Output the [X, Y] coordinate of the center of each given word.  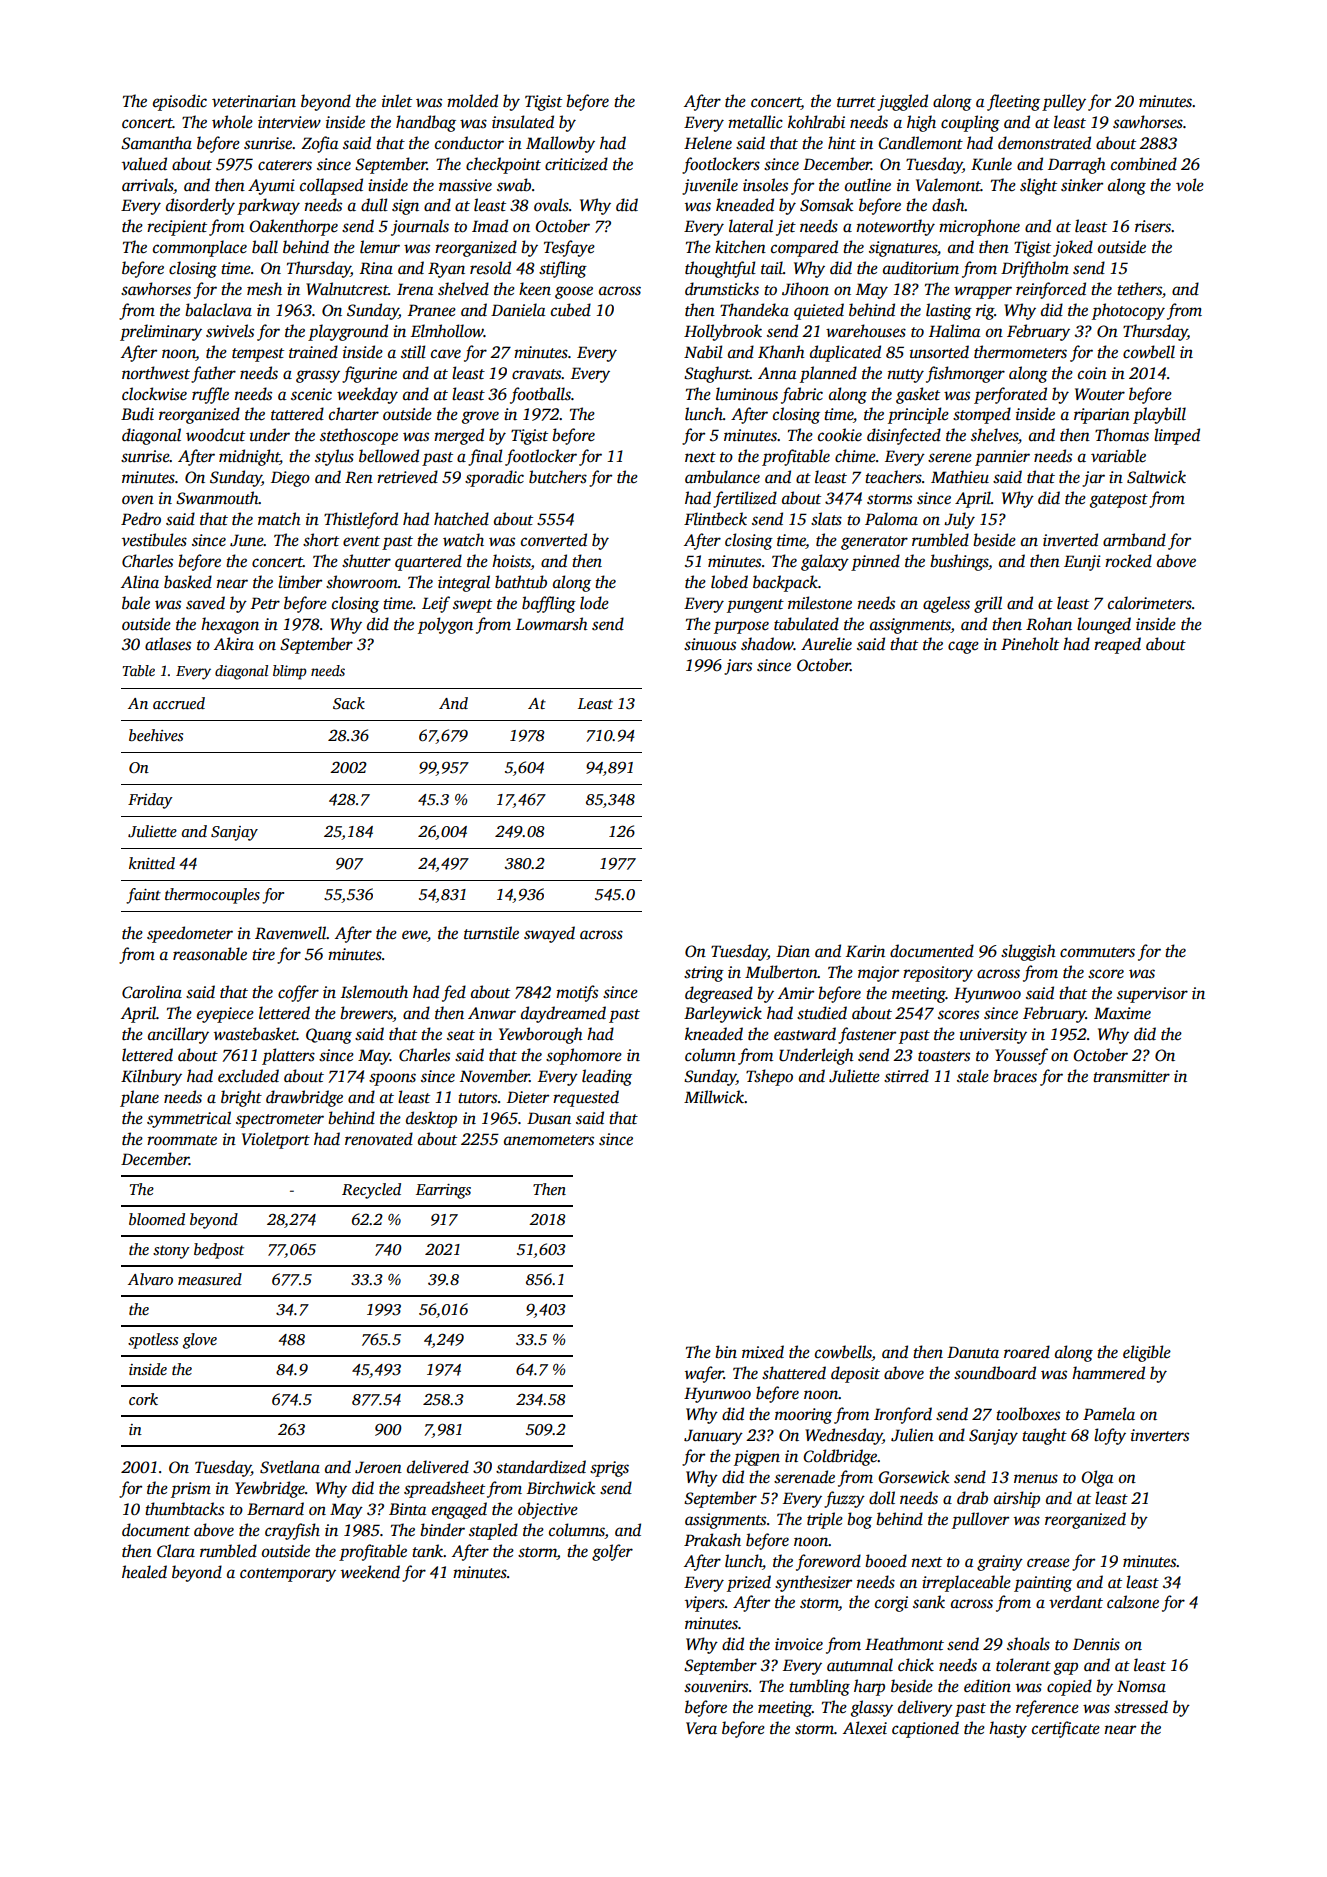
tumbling [819, 1687]
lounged [1104, 625]
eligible [1147, 1353]
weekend [370, 1572]
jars [738, 667]
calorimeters [1150, 603]
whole [232, 122]
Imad [490, 225]
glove [200, 1341]
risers [1153, 226]
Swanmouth [217, 498]
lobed [729, 582]
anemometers [549, 1140]
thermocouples [212, 896]
